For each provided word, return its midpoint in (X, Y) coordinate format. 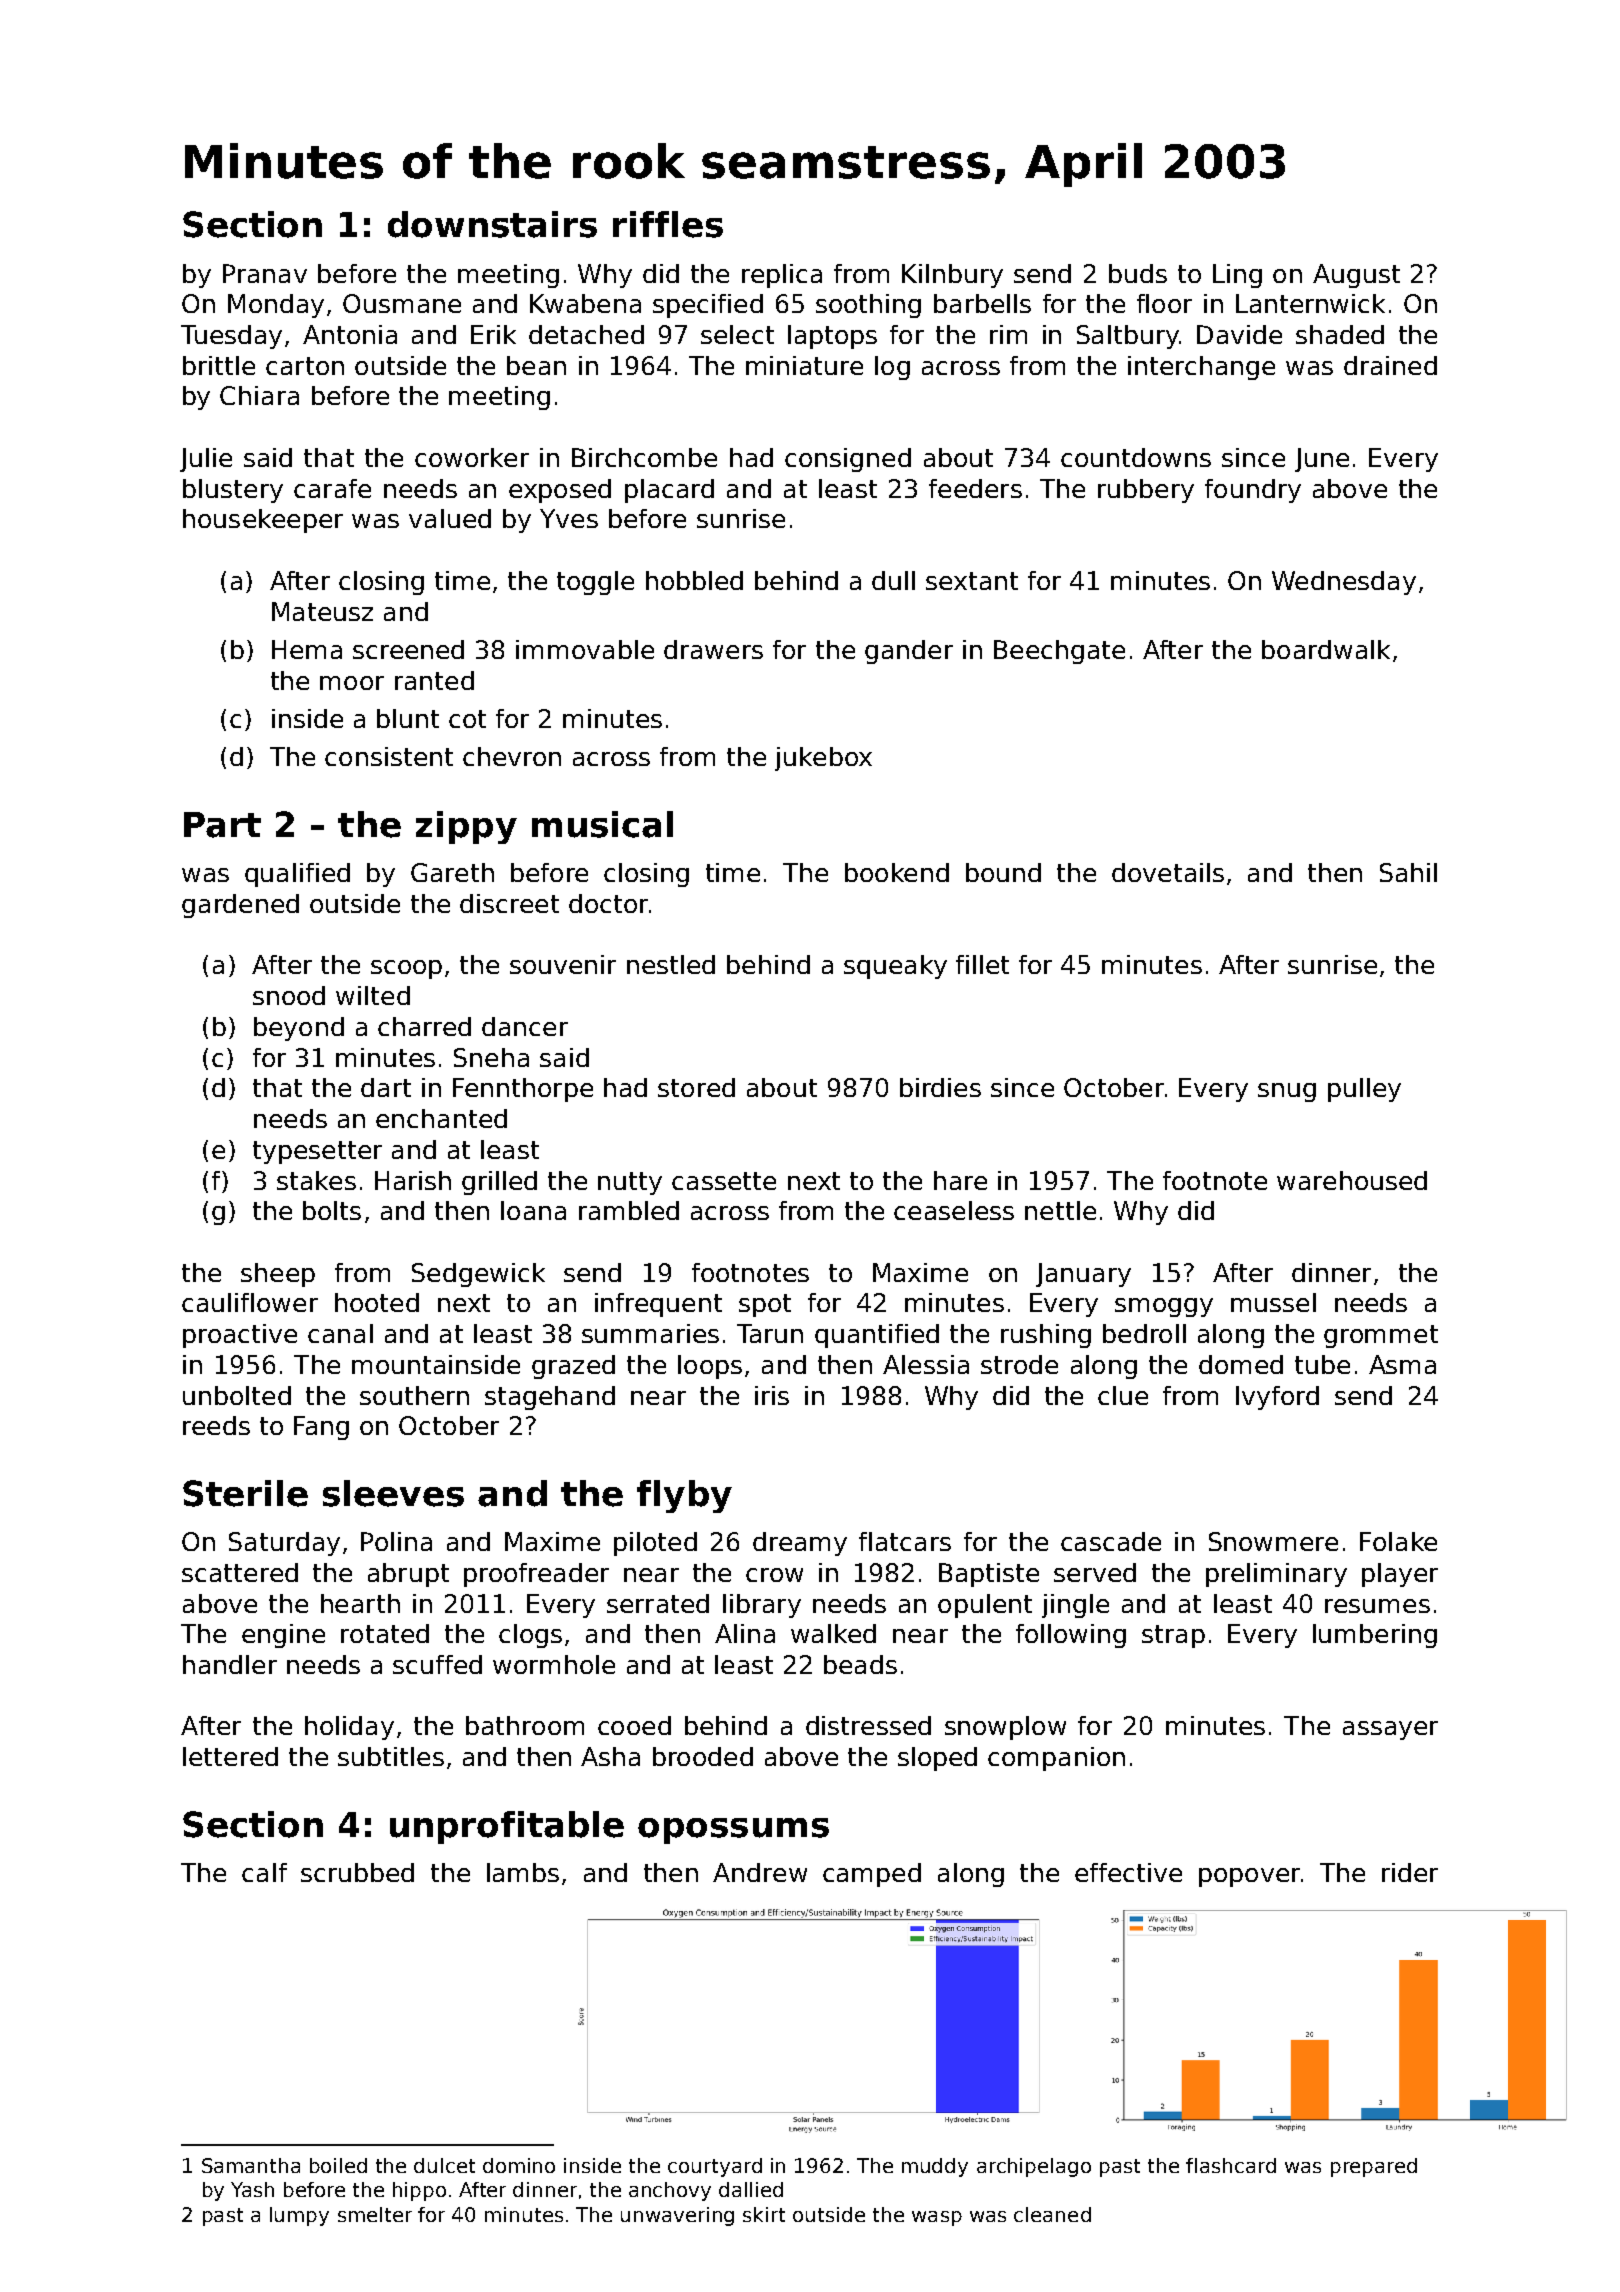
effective (1128, 1872)
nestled (671, 964)
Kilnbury (952, 276)
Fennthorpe (523, 1090)
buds (1138, 273)
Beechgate (1059, 652)
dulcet (444, 2165)
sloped (937, 1759)
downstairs (492, 224)
